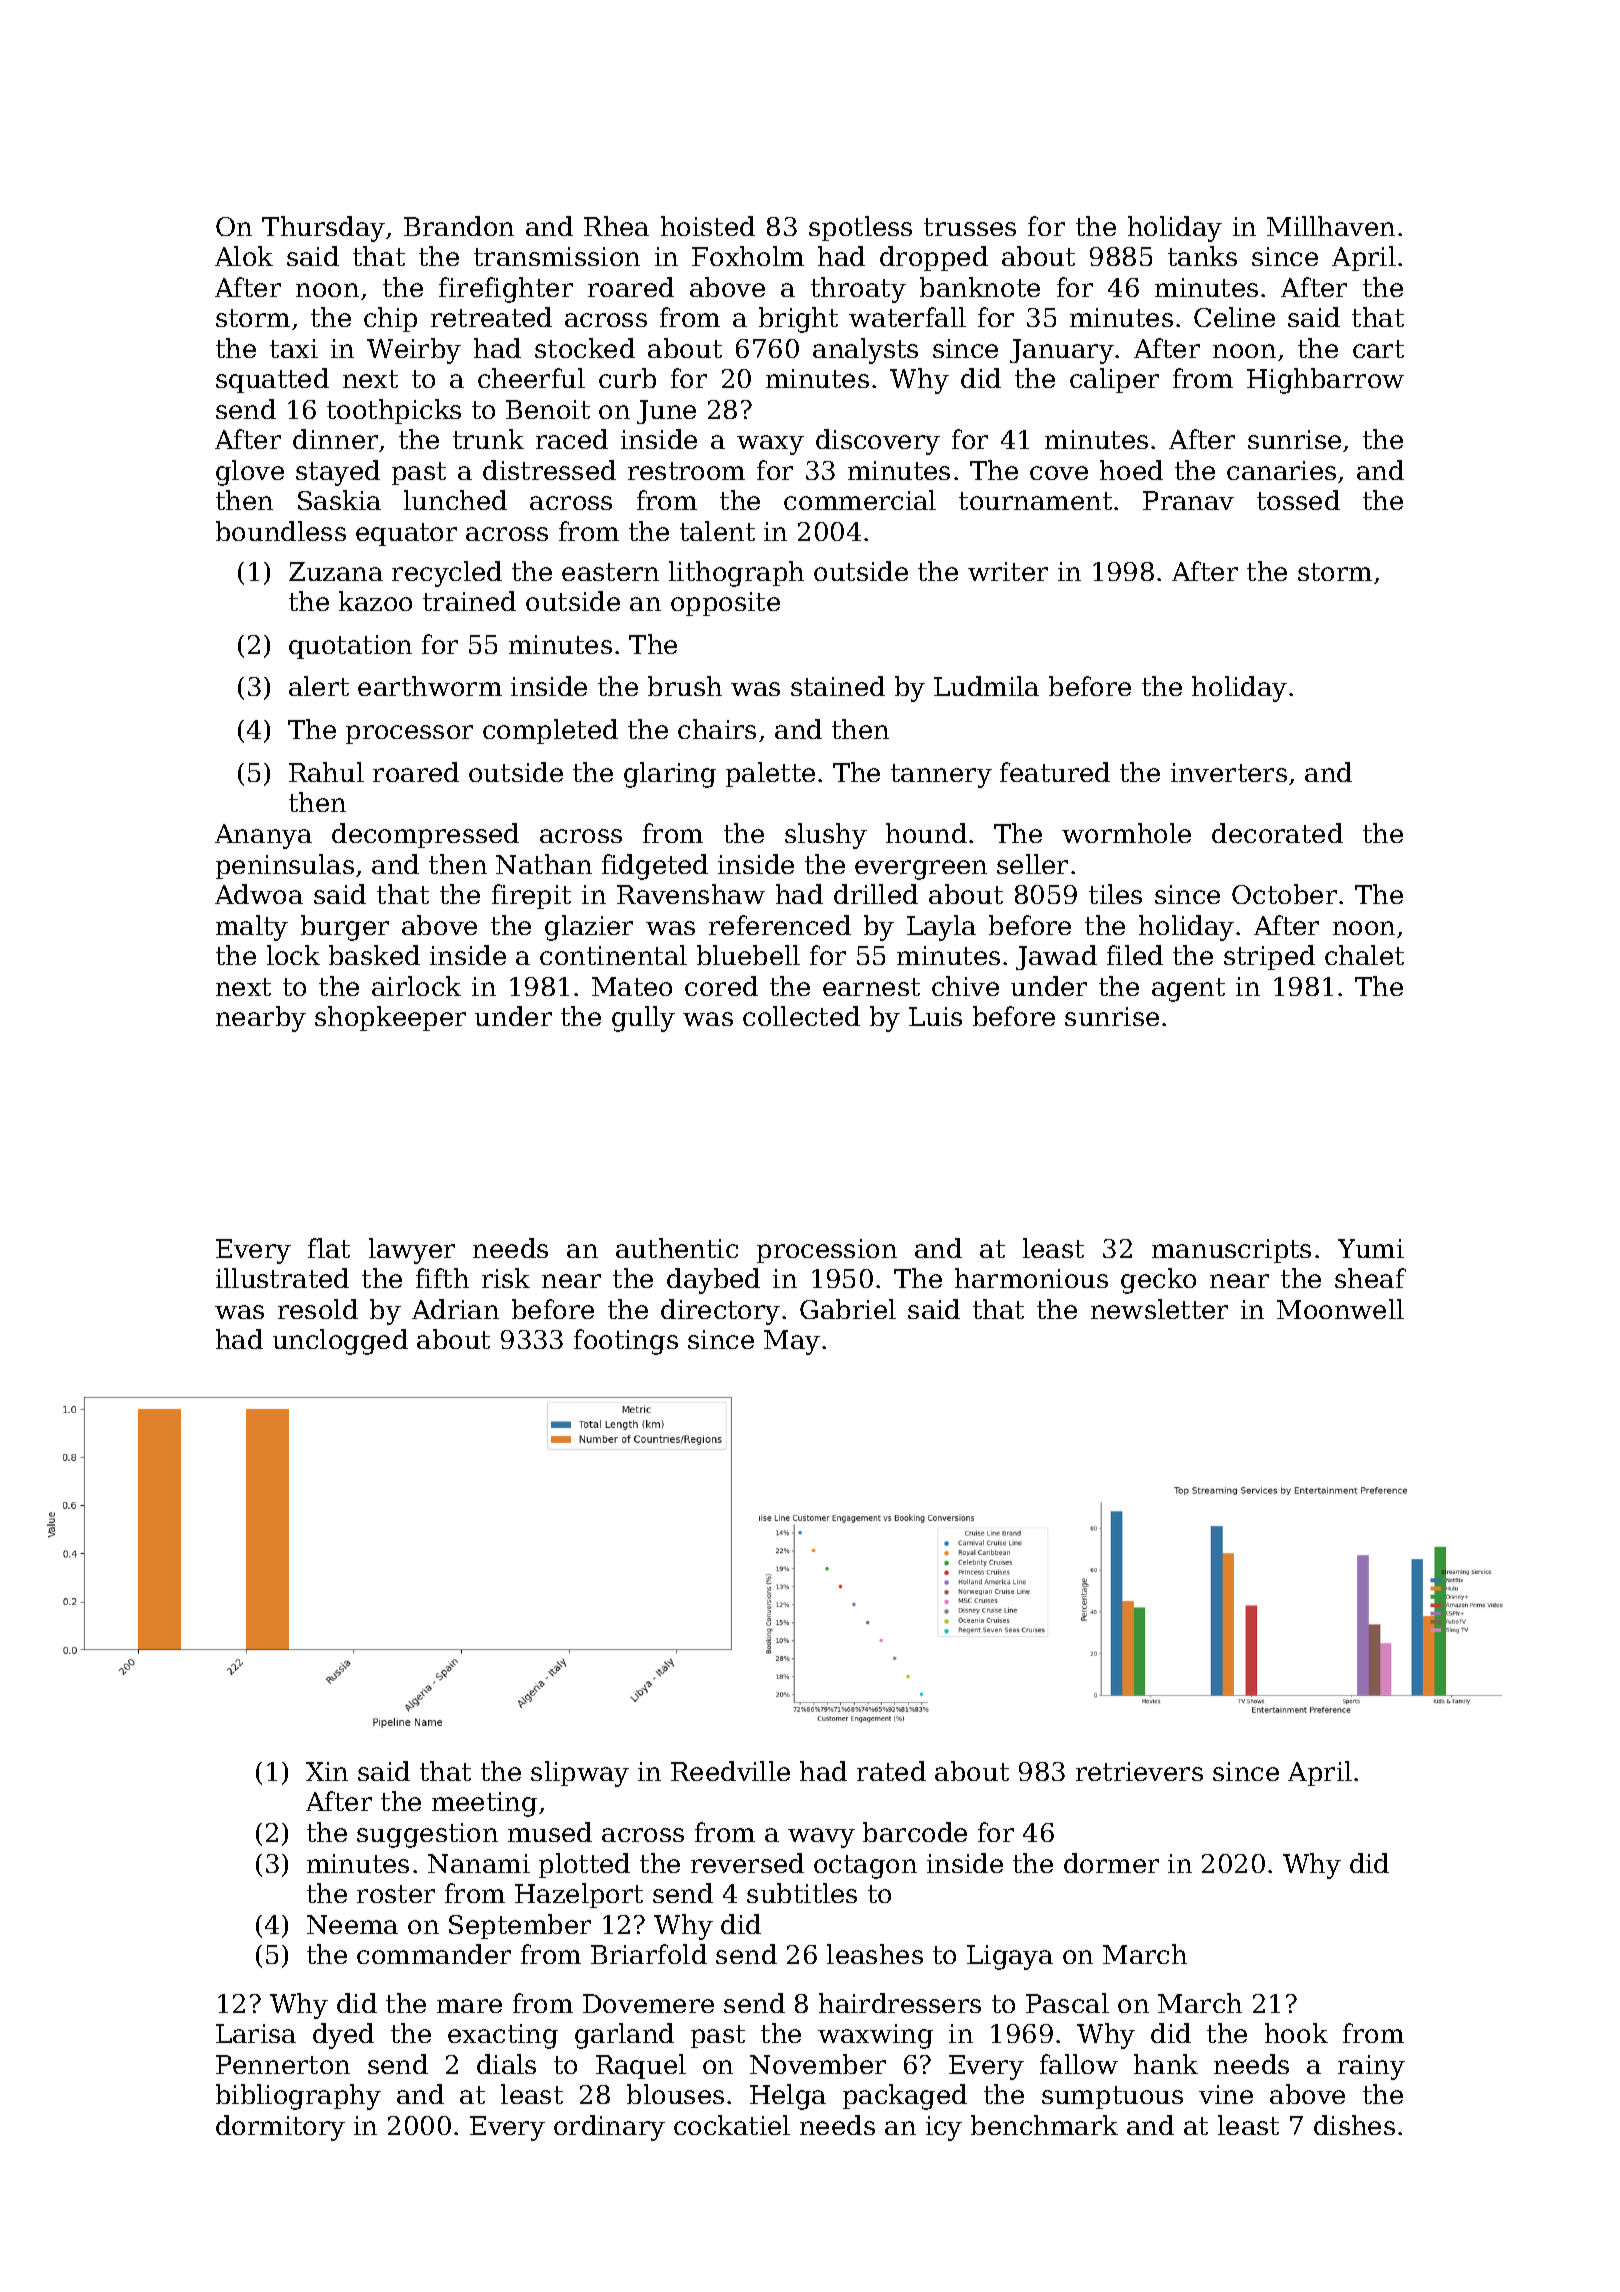 The width and height of the screenshot is (1620, 2292). I want to click on dials, so click(506, 2064).
